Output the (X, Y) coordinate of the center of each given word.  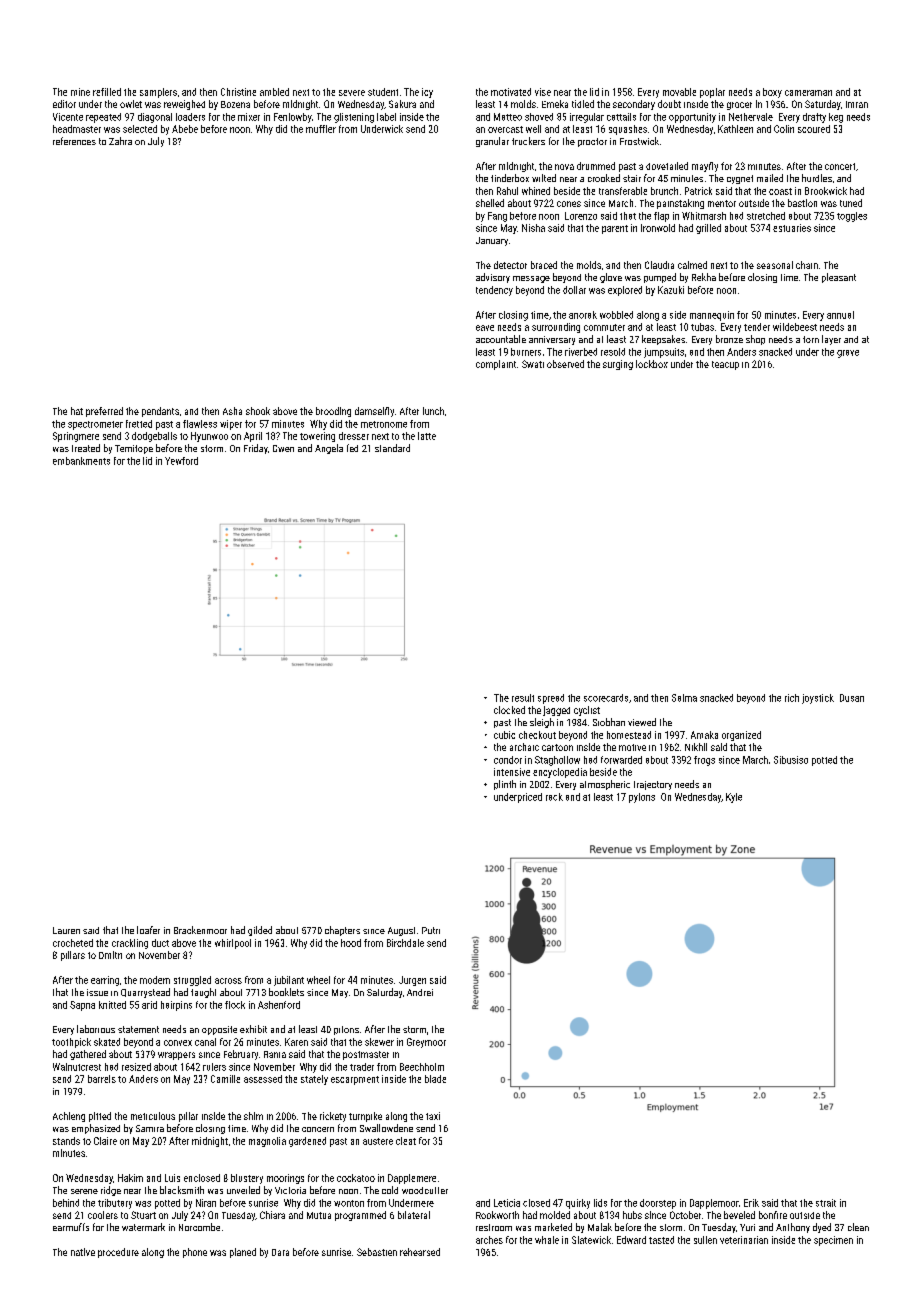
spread (551, 699)
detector (510, 265)
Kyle (734, 798)
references (74, 141)
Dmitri (110, 955)
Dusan (852, 698)
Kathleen (735, 129)
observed (565, 364)
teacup (725, 365)
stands (66, 1141)
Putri (431, 930)
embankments (81, 461)
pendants (160, 412)
